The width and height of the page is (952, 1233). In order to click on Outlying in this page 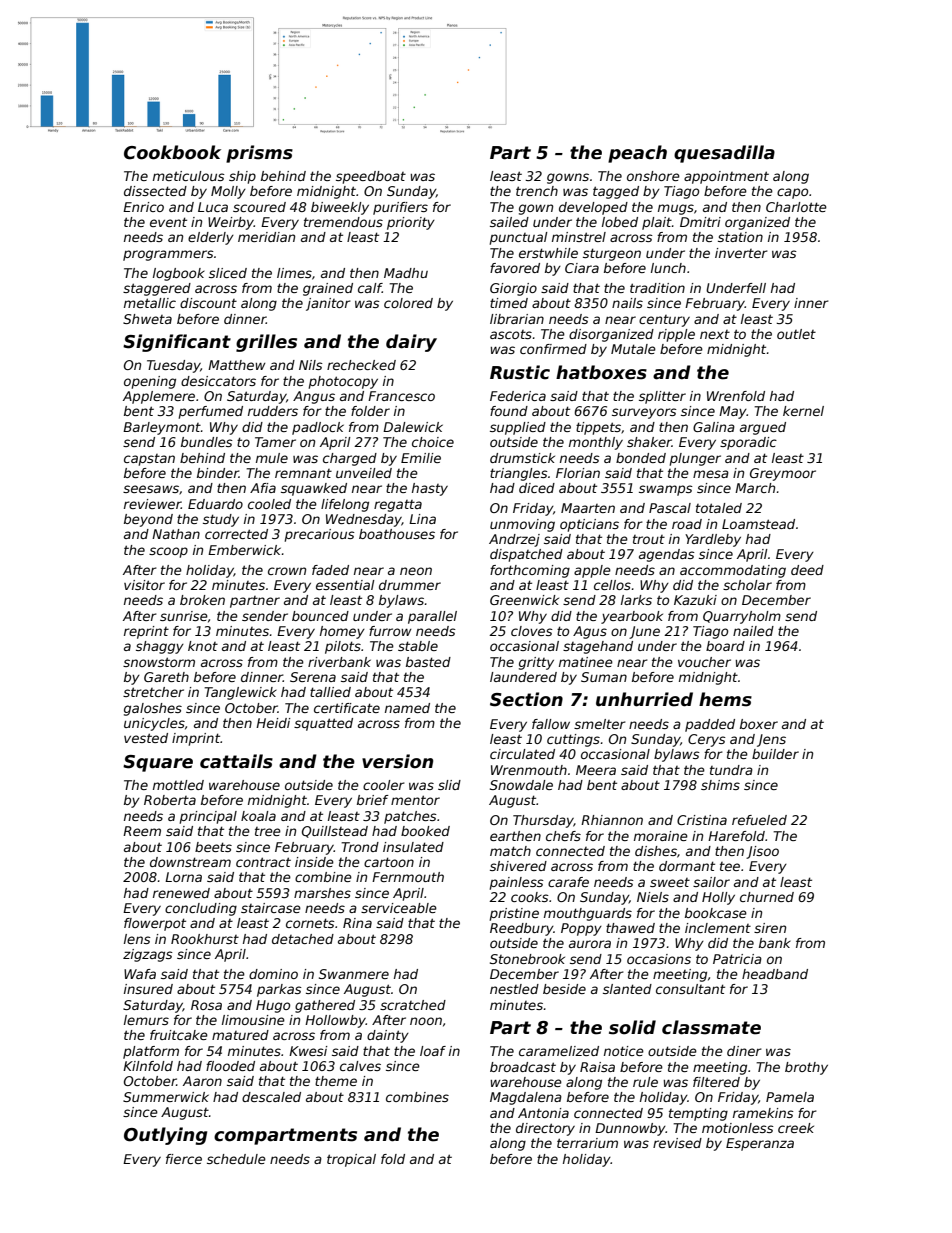, I will do `click(165, 1136)`.
